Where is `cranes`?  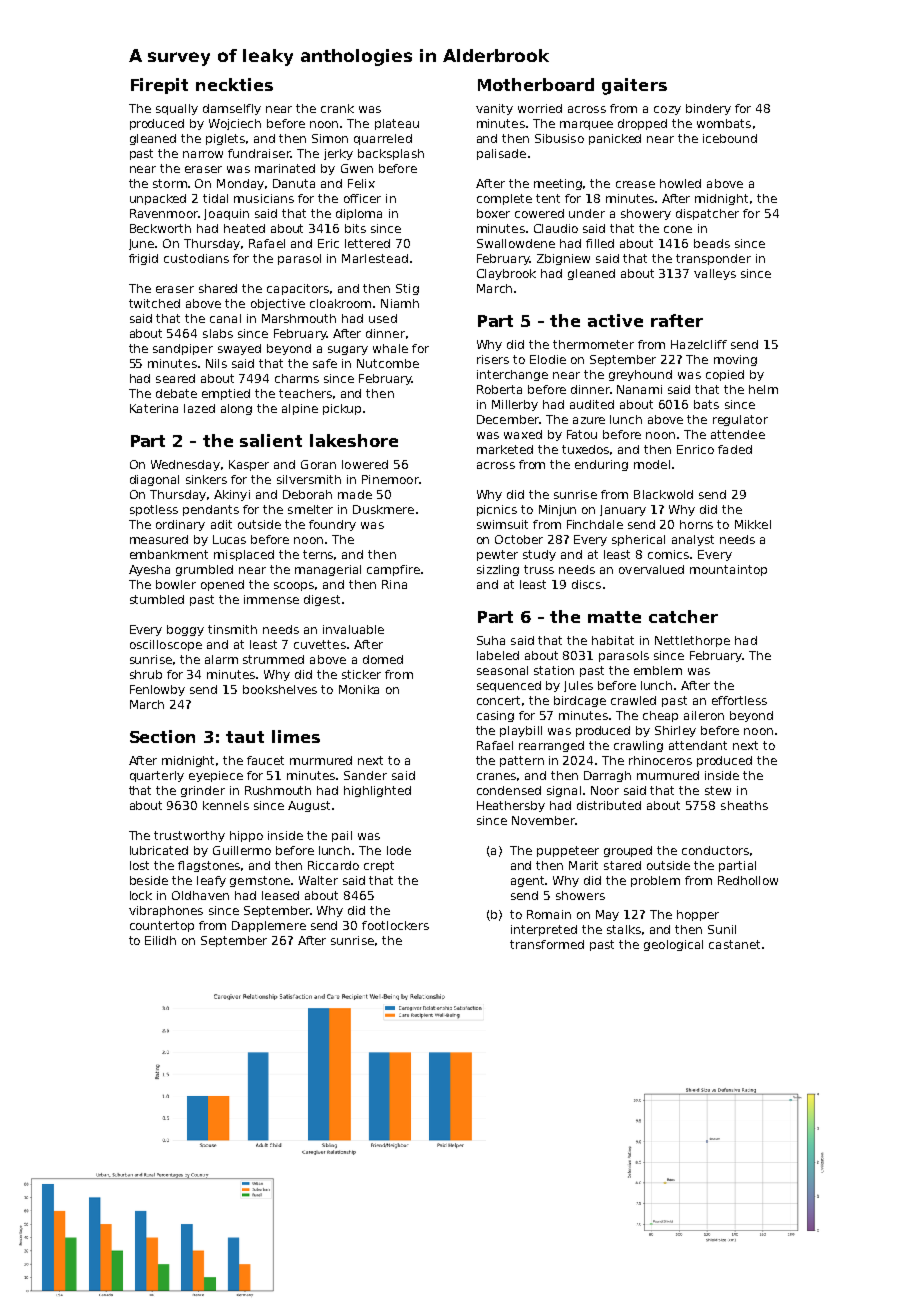 cranes is located at coordinates (496, 776).
